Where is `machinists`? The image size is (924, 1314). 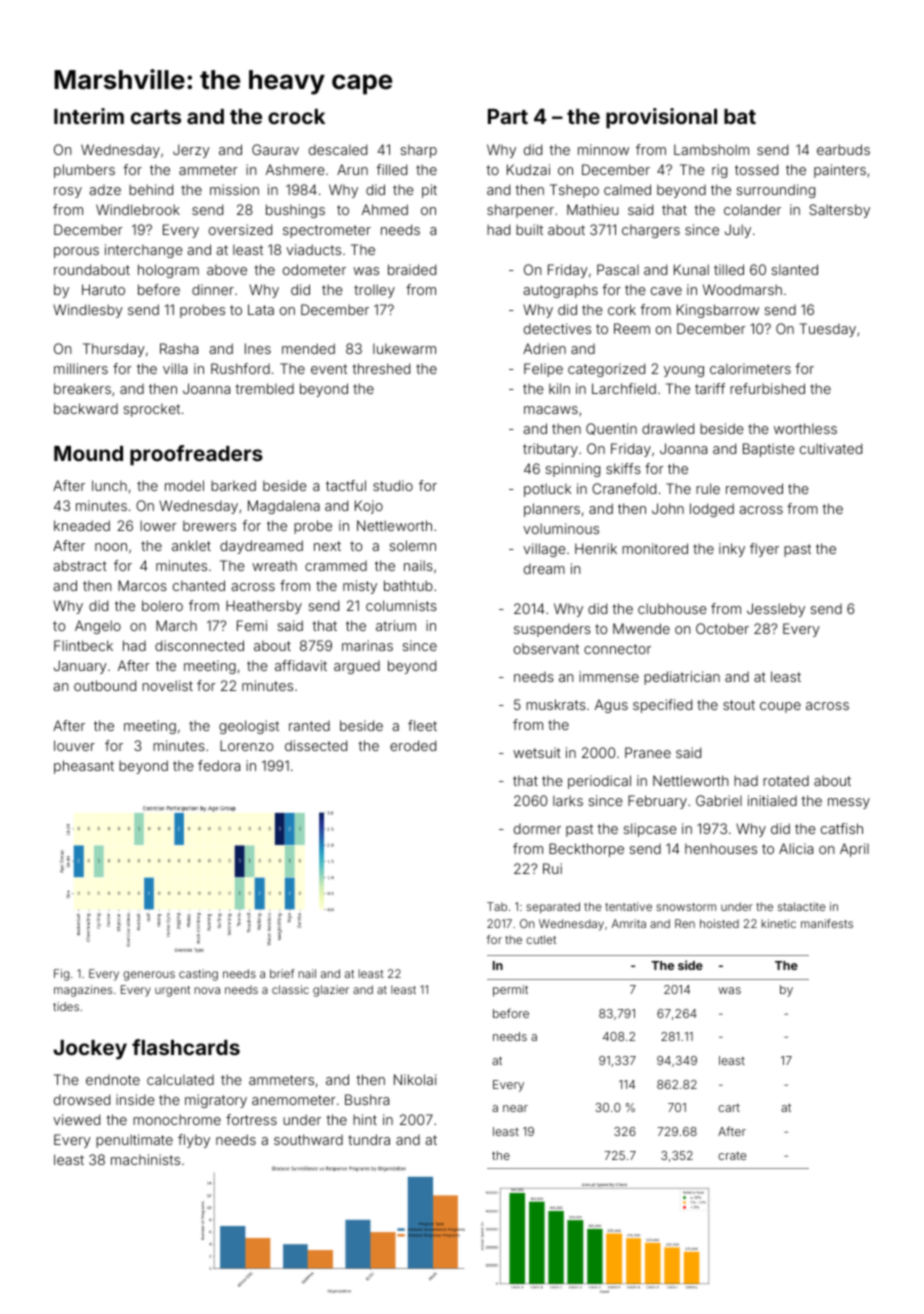
machinists is located at coordinates (145, 1159).
